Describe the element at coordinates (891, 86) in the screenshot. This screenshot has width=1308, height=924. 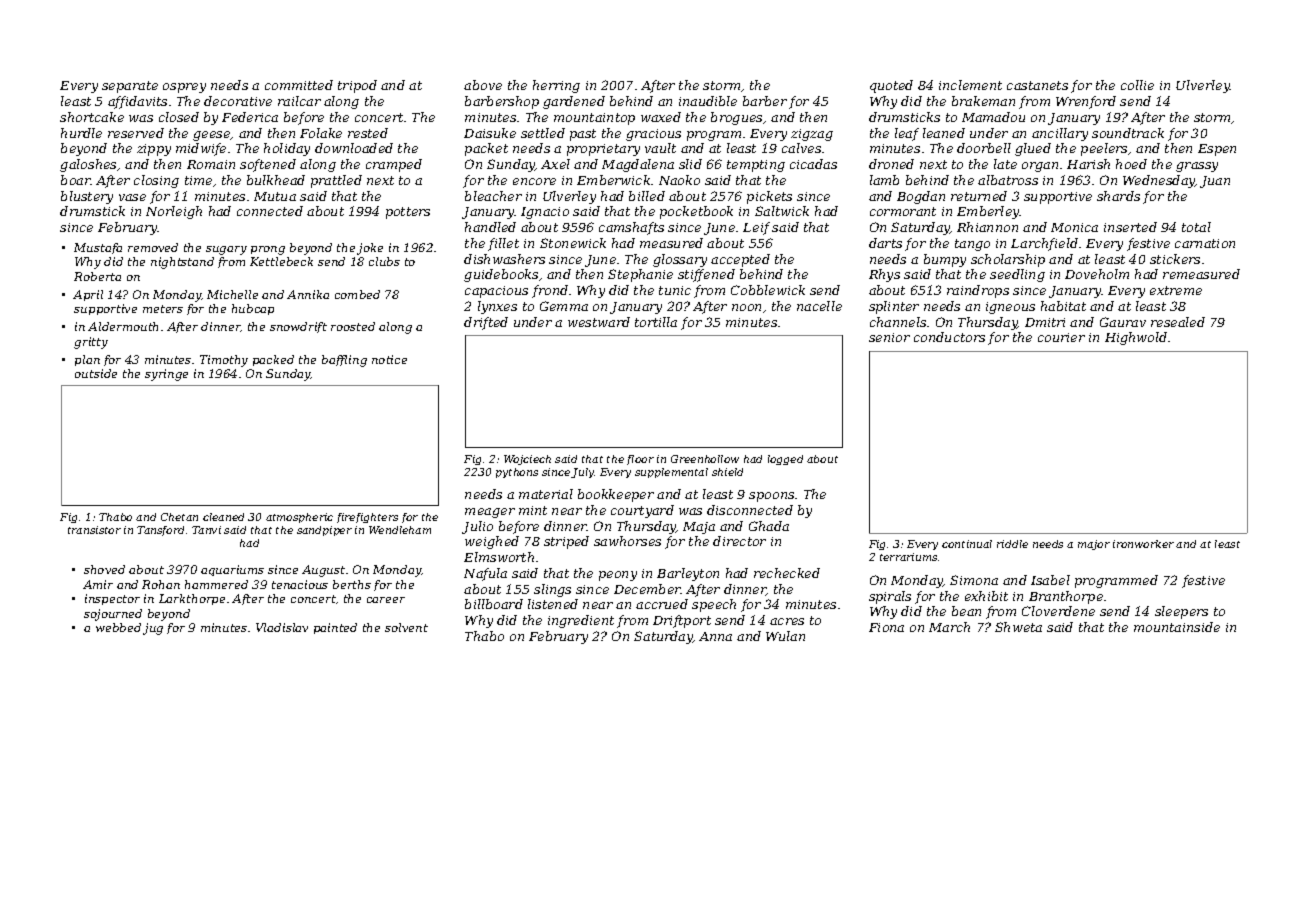
I see `quoted` at that location.
